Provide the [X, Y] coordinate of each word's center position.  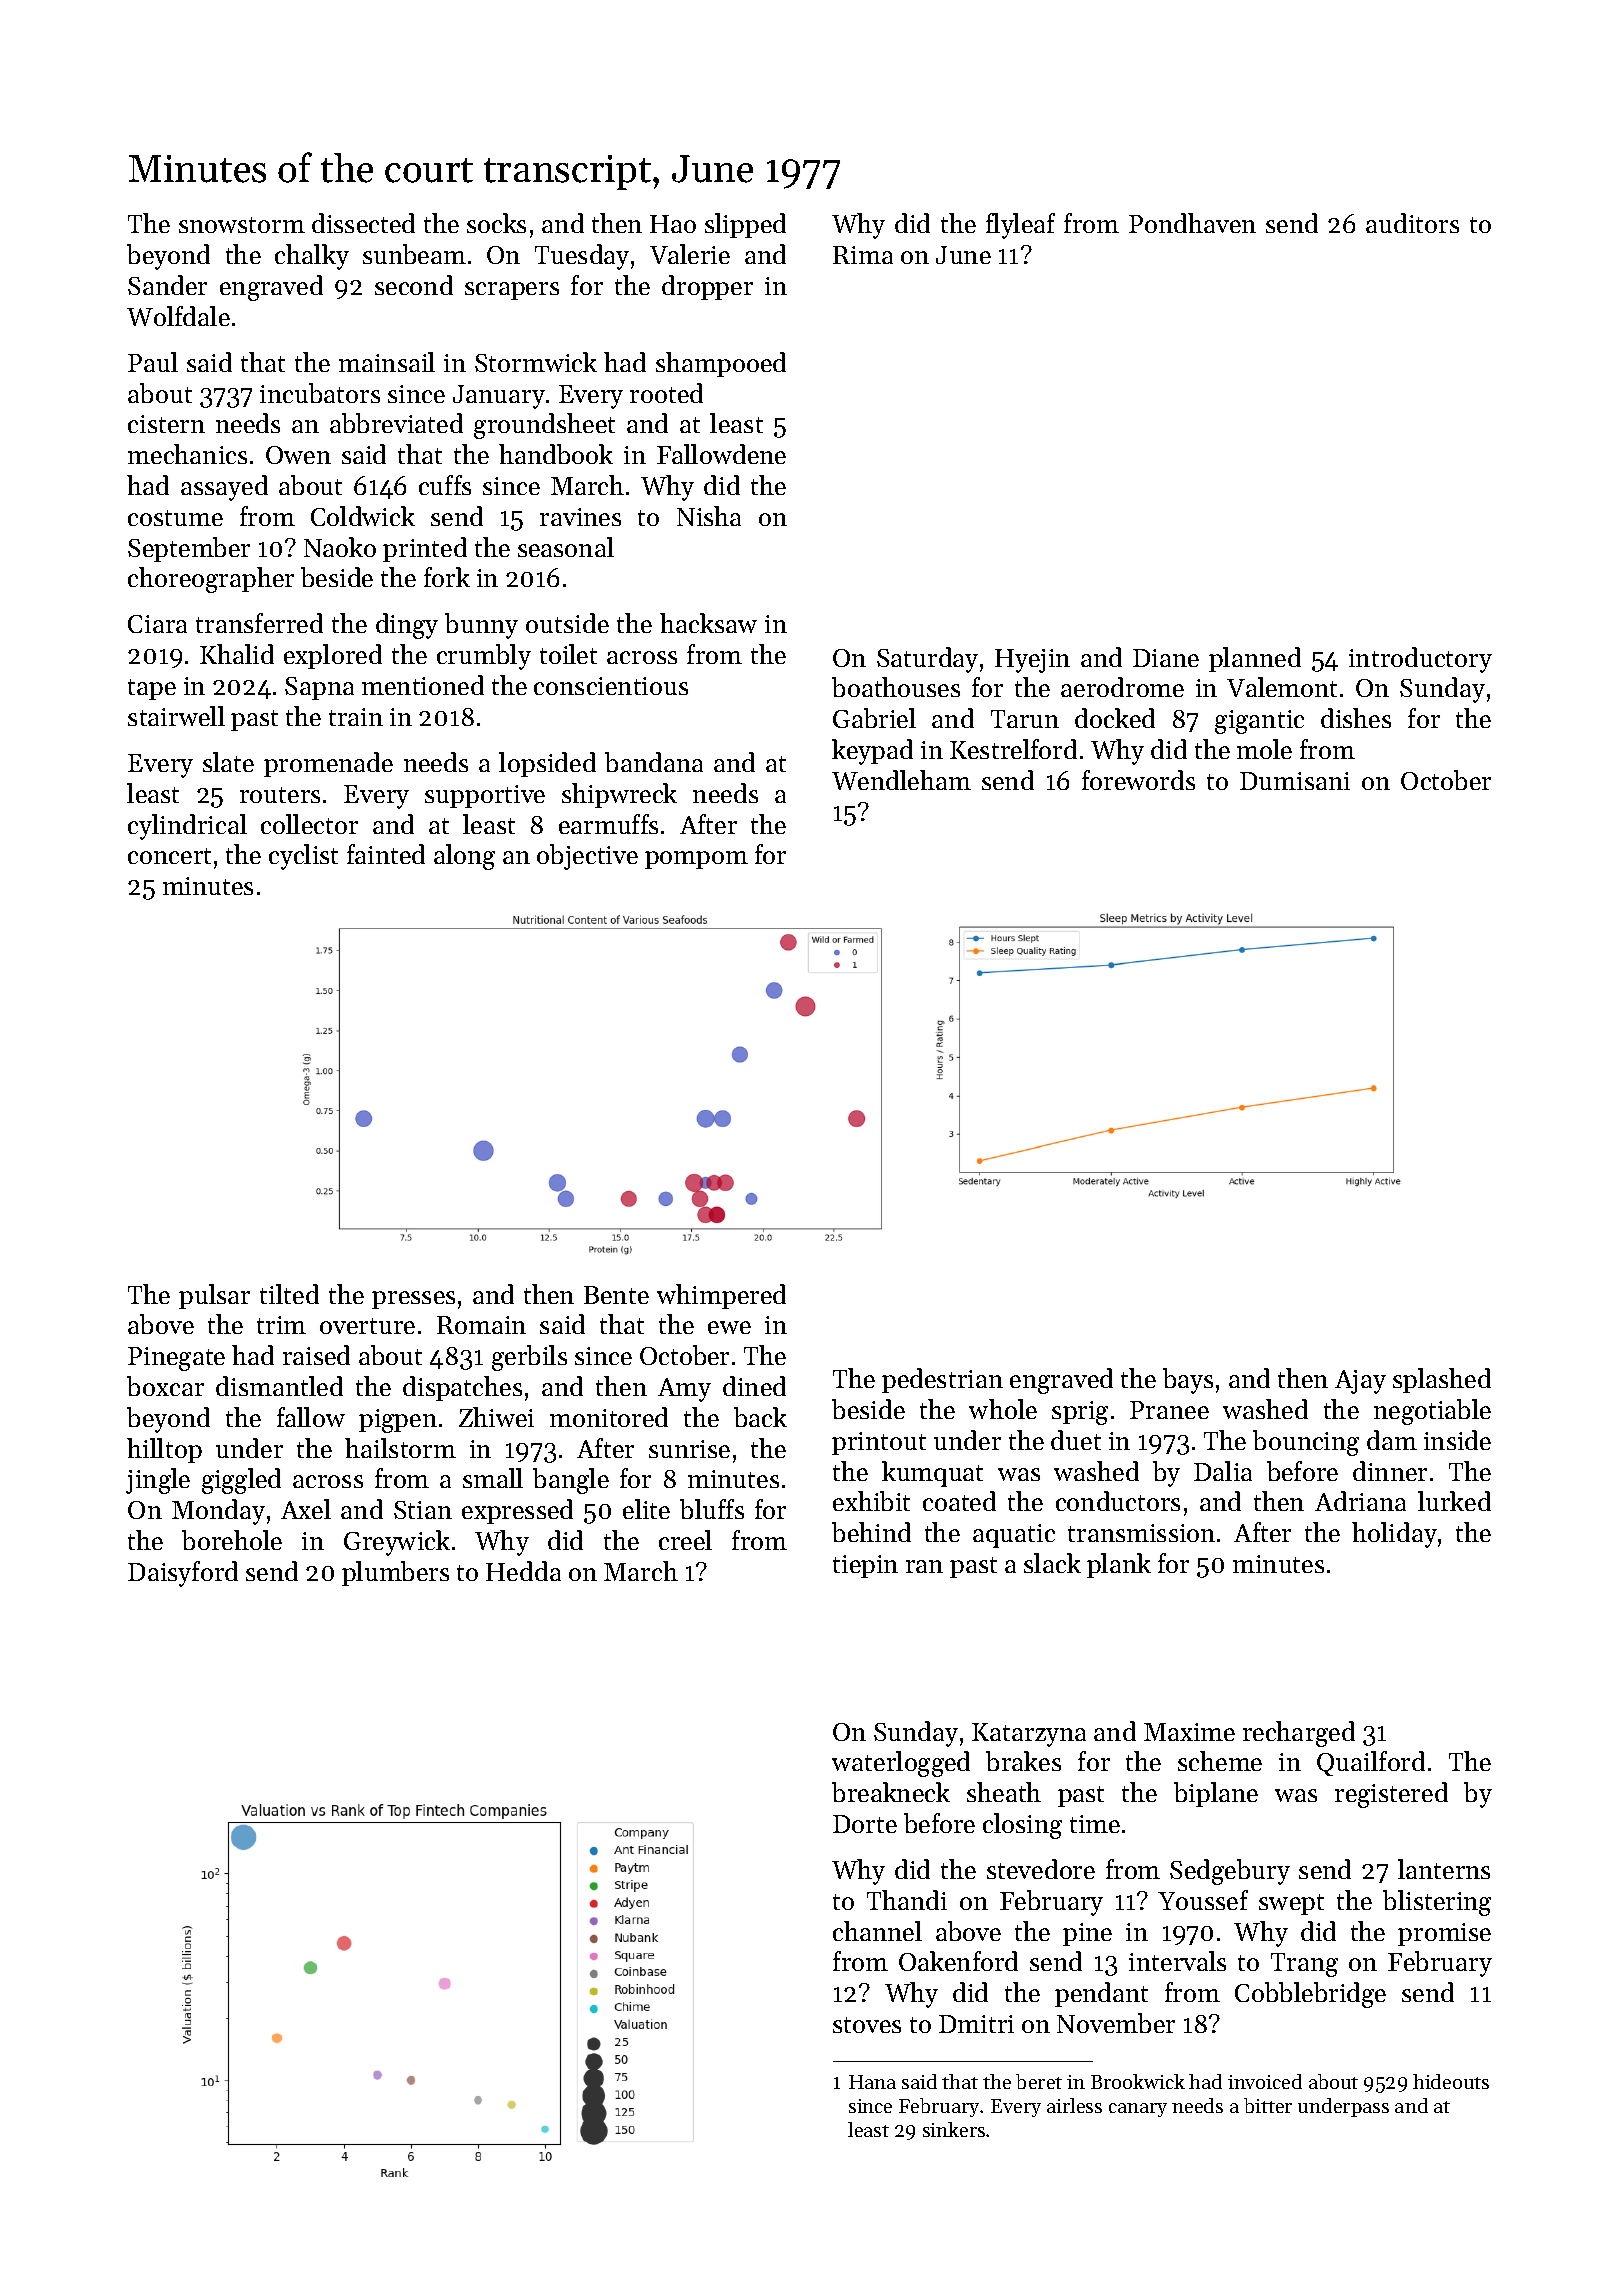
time [1095, 1824]
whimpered [721, 1296]
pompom [696, 860]
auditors [1412, 223]
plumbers [395, 1573]
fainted [386, 854]
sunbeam [414, 254]
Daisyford [183, 1574]
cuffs [445, 485]
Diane [1166, 658]
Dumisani [1295, 781]
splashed [1442, 1380]
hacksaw [708, 623]
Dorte [865, 1824]
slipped [745, 225]
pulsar [214, 1296]
